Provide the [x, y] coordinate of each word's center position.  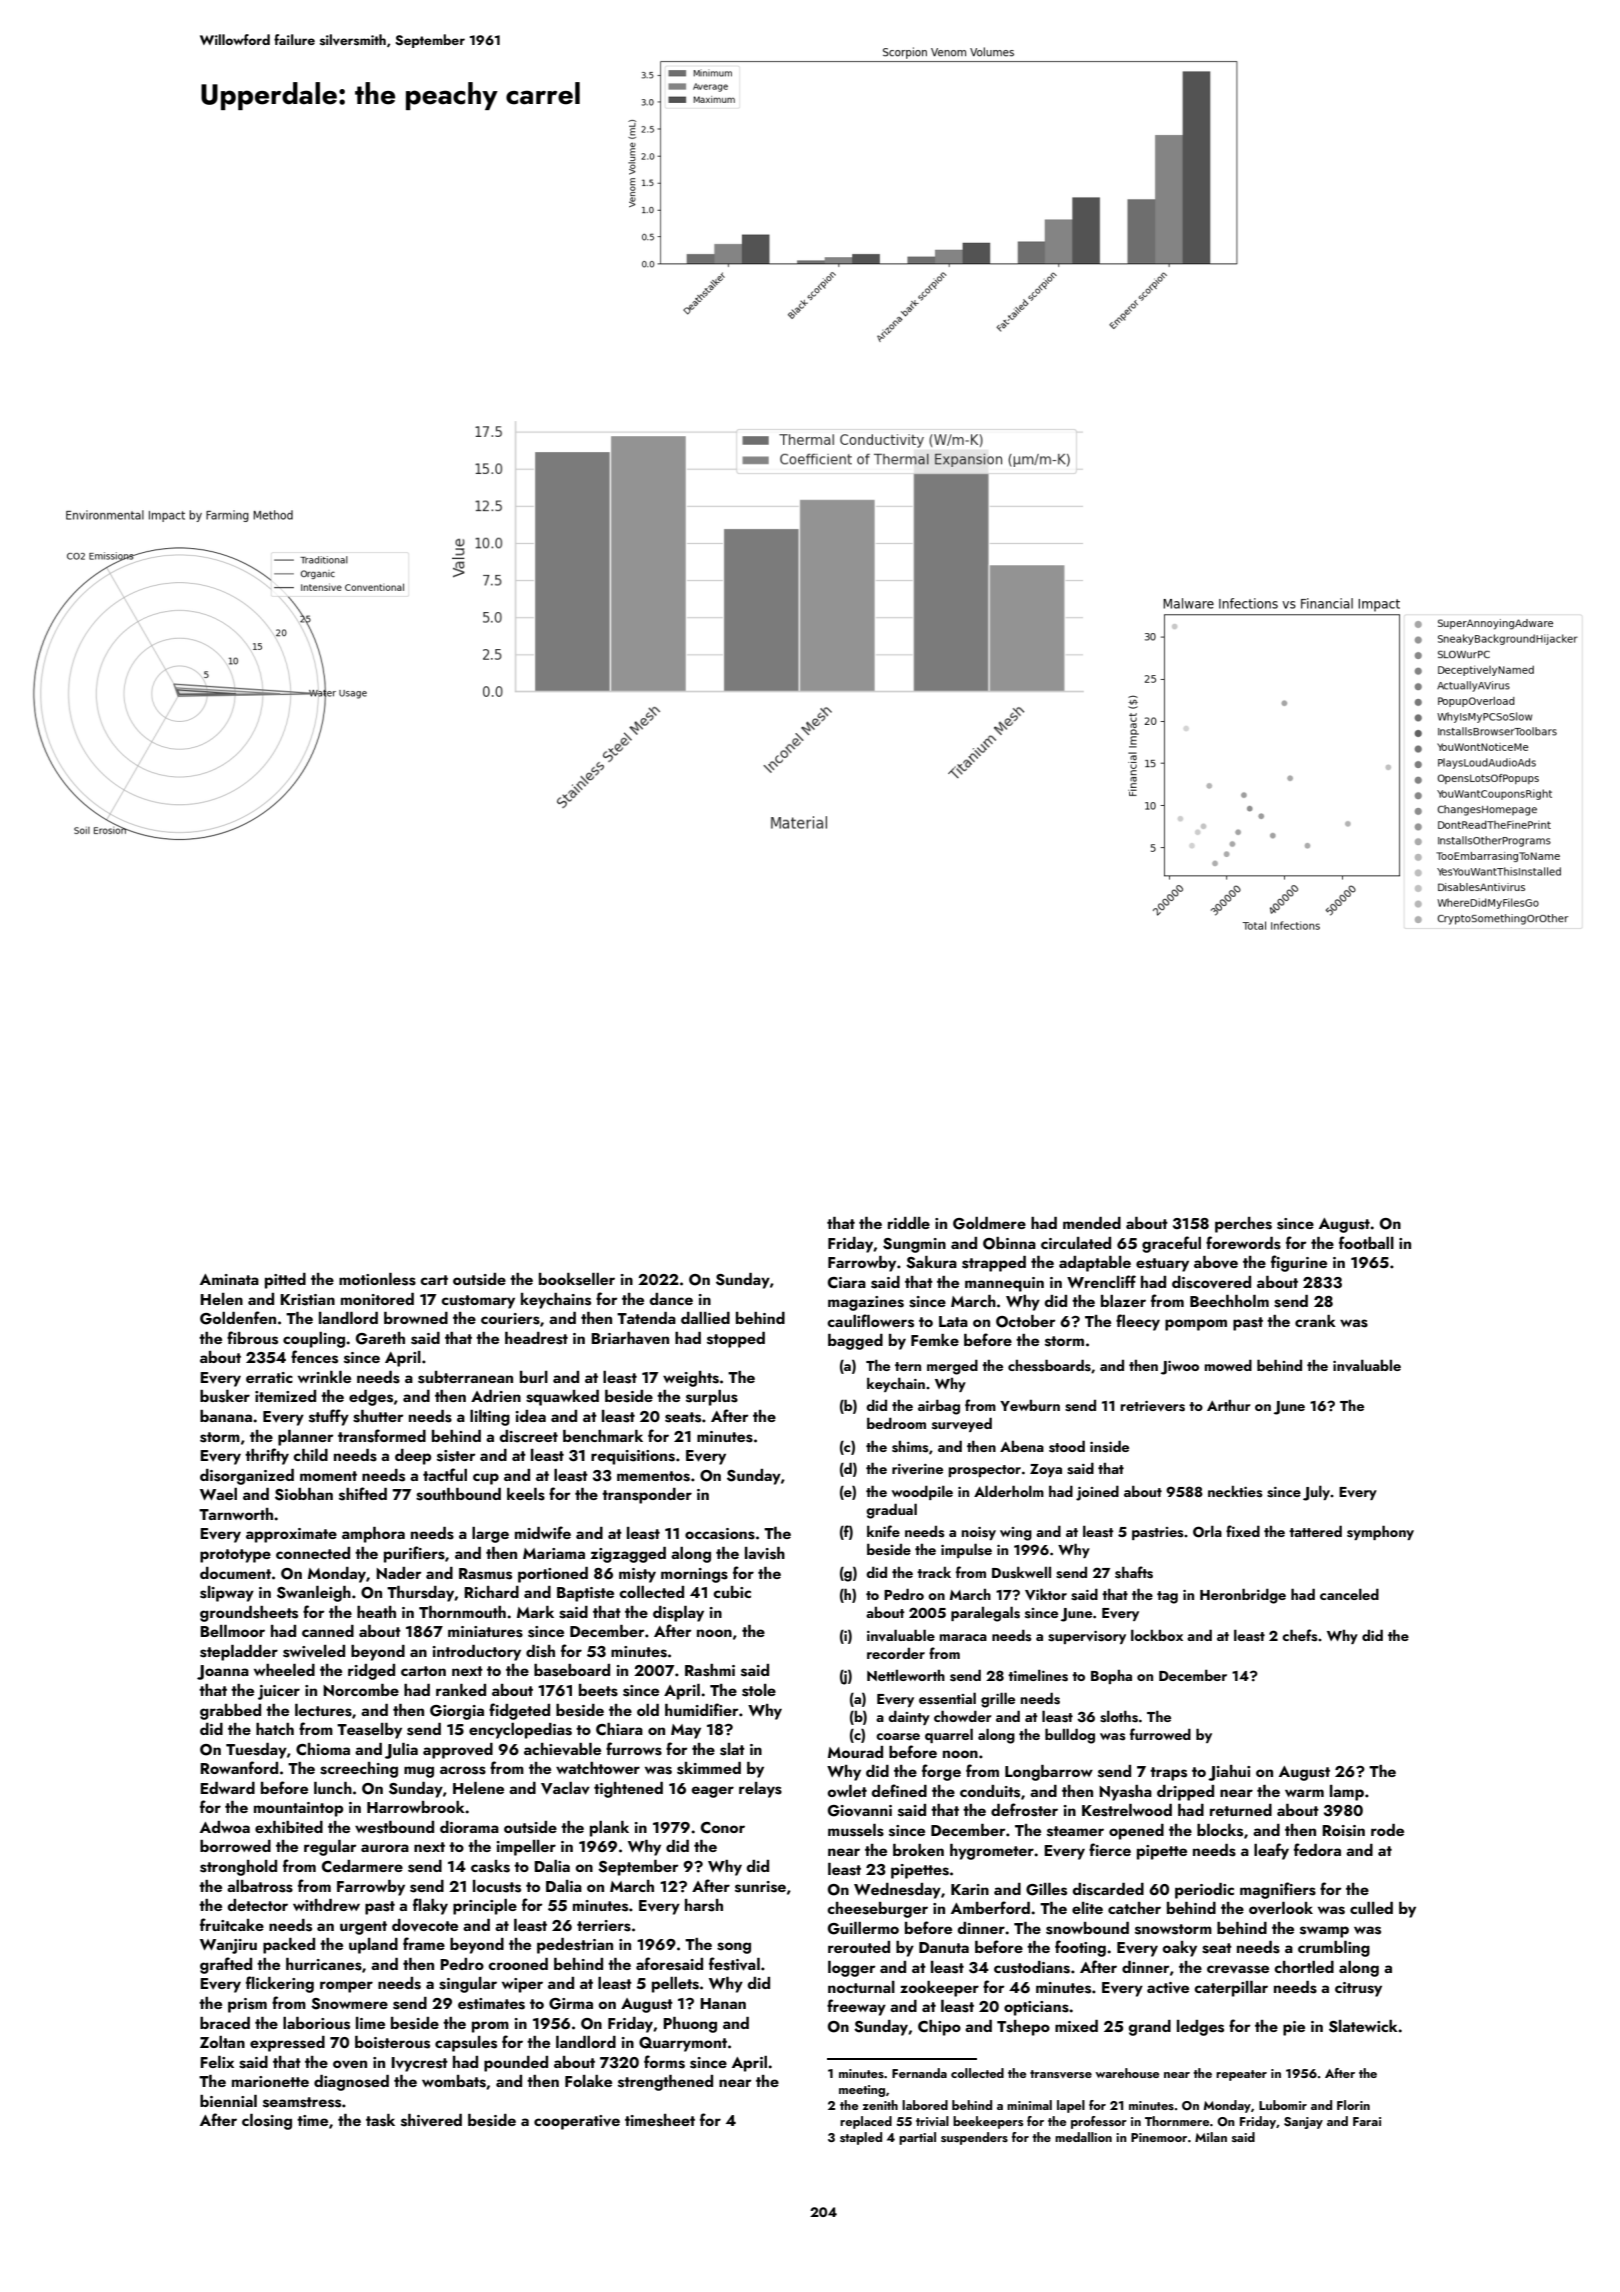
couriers [510, 1319]
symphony [1380, 1532]
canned [328, 1631]
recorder [896, 1653]
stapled [861, 2138]
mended [1092, 1223]
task [380, 2120]
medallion [1083, 2137]
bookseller [577, 1279]
